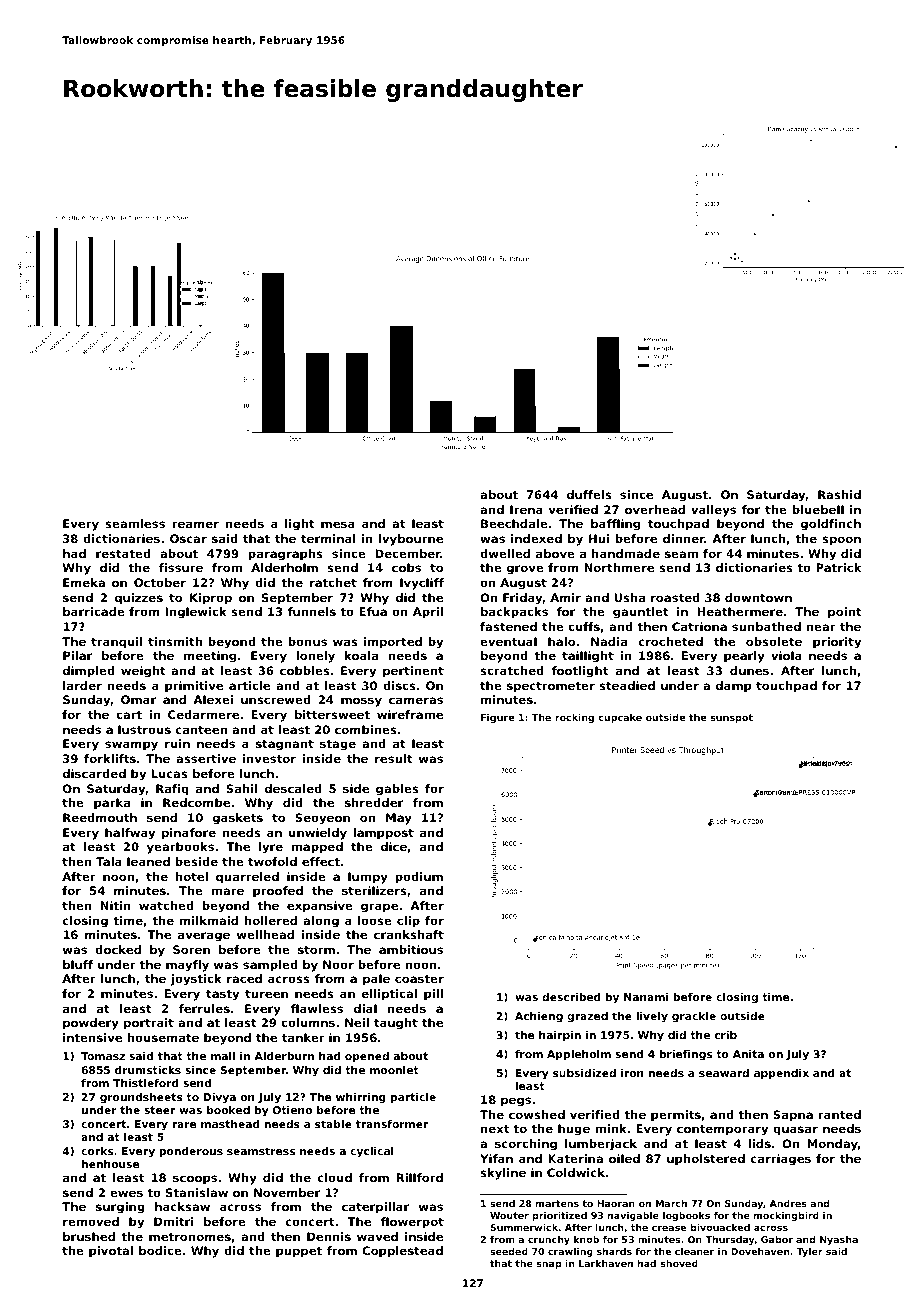  What do you see at coordinates (209, 920) in the screenshot?
I see `milkmaid` at bounding box center [209, 920].
